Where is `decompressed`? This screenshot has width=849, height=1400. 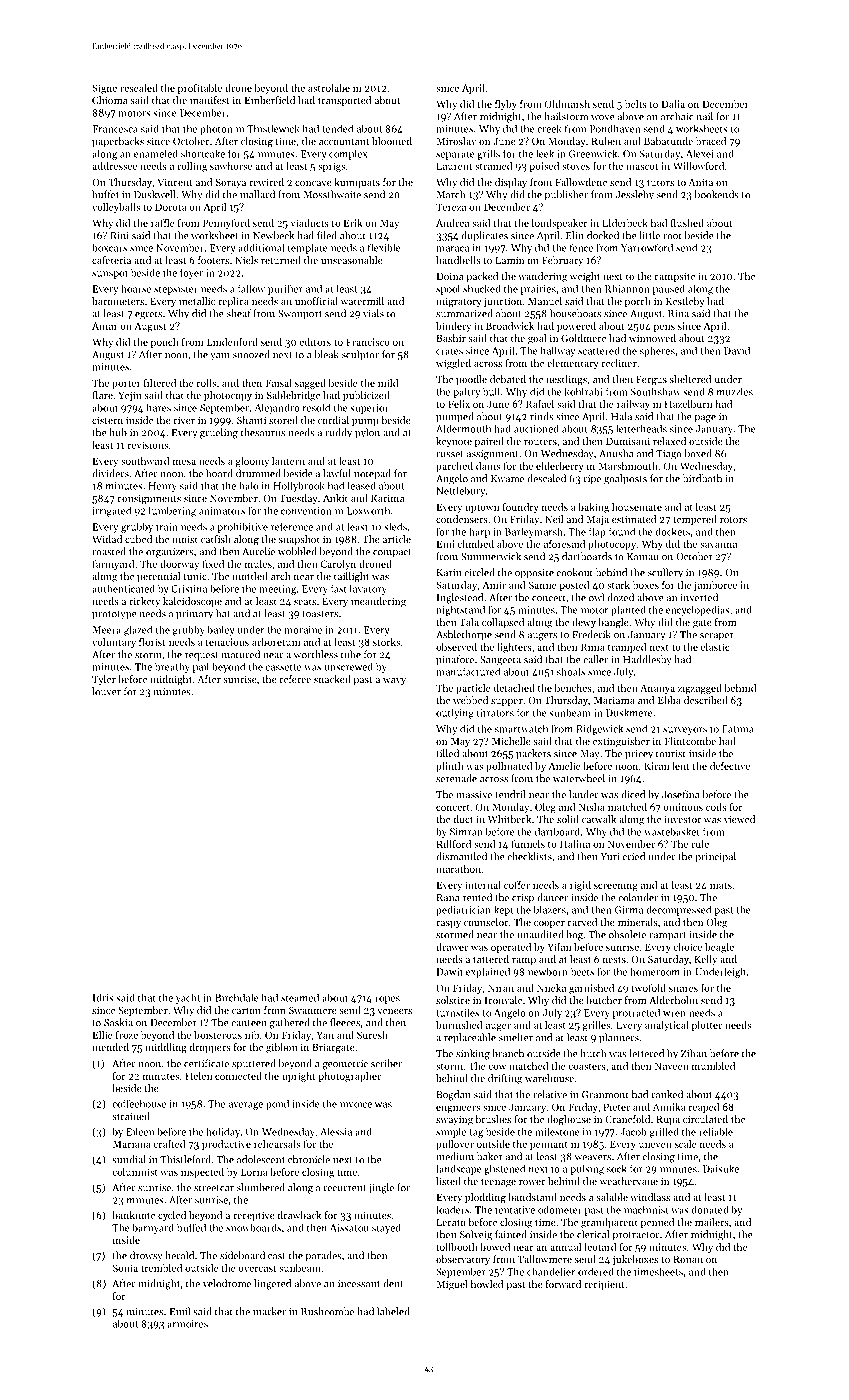 decompressed is located at coordinates (679, 911).
